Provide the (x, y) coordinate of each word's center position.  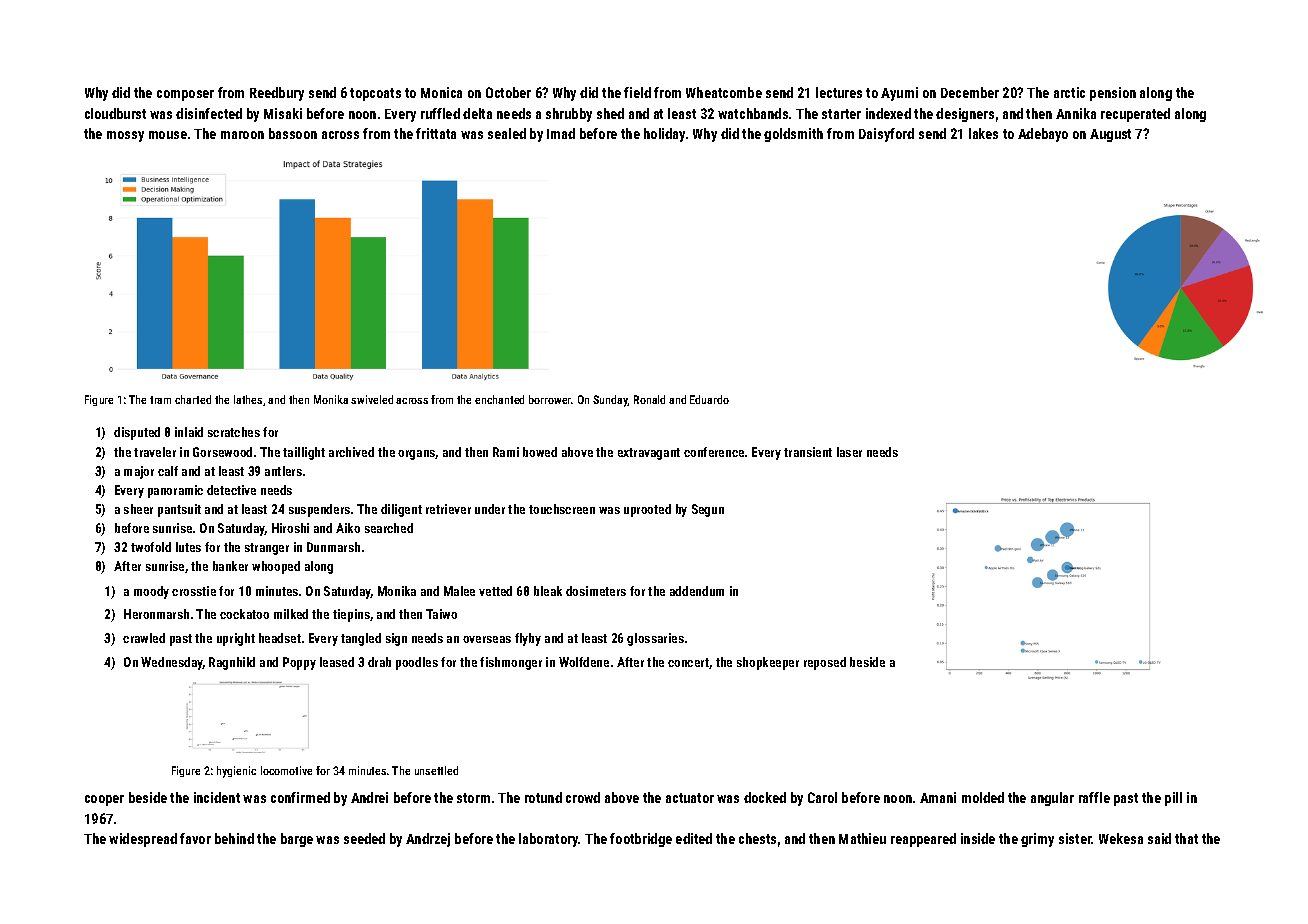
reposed (825, 663)
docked (765, 797)
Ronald (649, 399)
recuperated (1135, 115)
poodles (417, 663)
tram (160, 400)
